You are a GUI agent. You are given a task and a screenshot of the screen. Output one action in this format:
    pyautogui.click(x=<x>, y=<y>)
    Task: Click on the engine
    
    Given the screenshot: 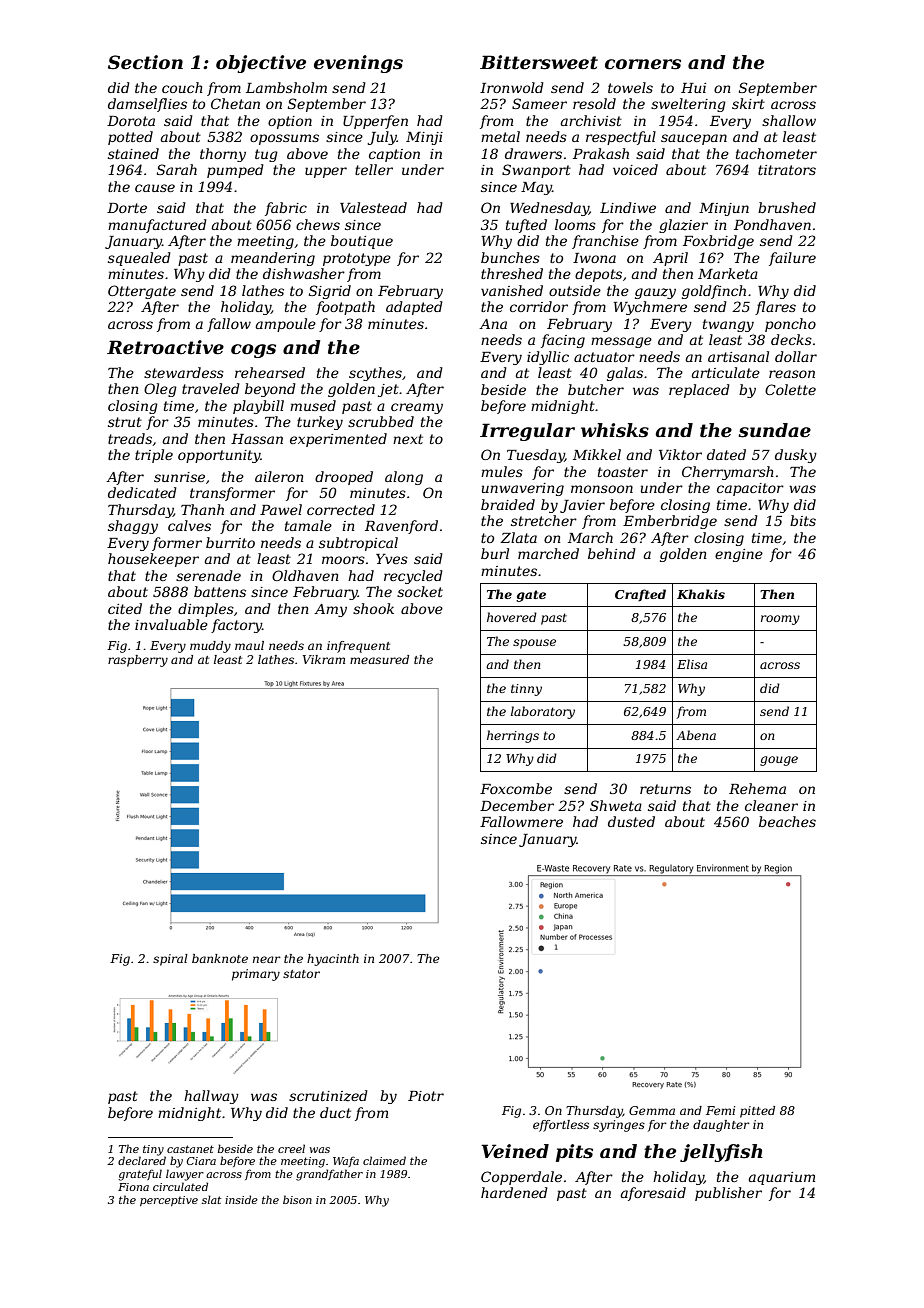 What is the action you would take?
    pyautogui.click(x=739, y=555)
